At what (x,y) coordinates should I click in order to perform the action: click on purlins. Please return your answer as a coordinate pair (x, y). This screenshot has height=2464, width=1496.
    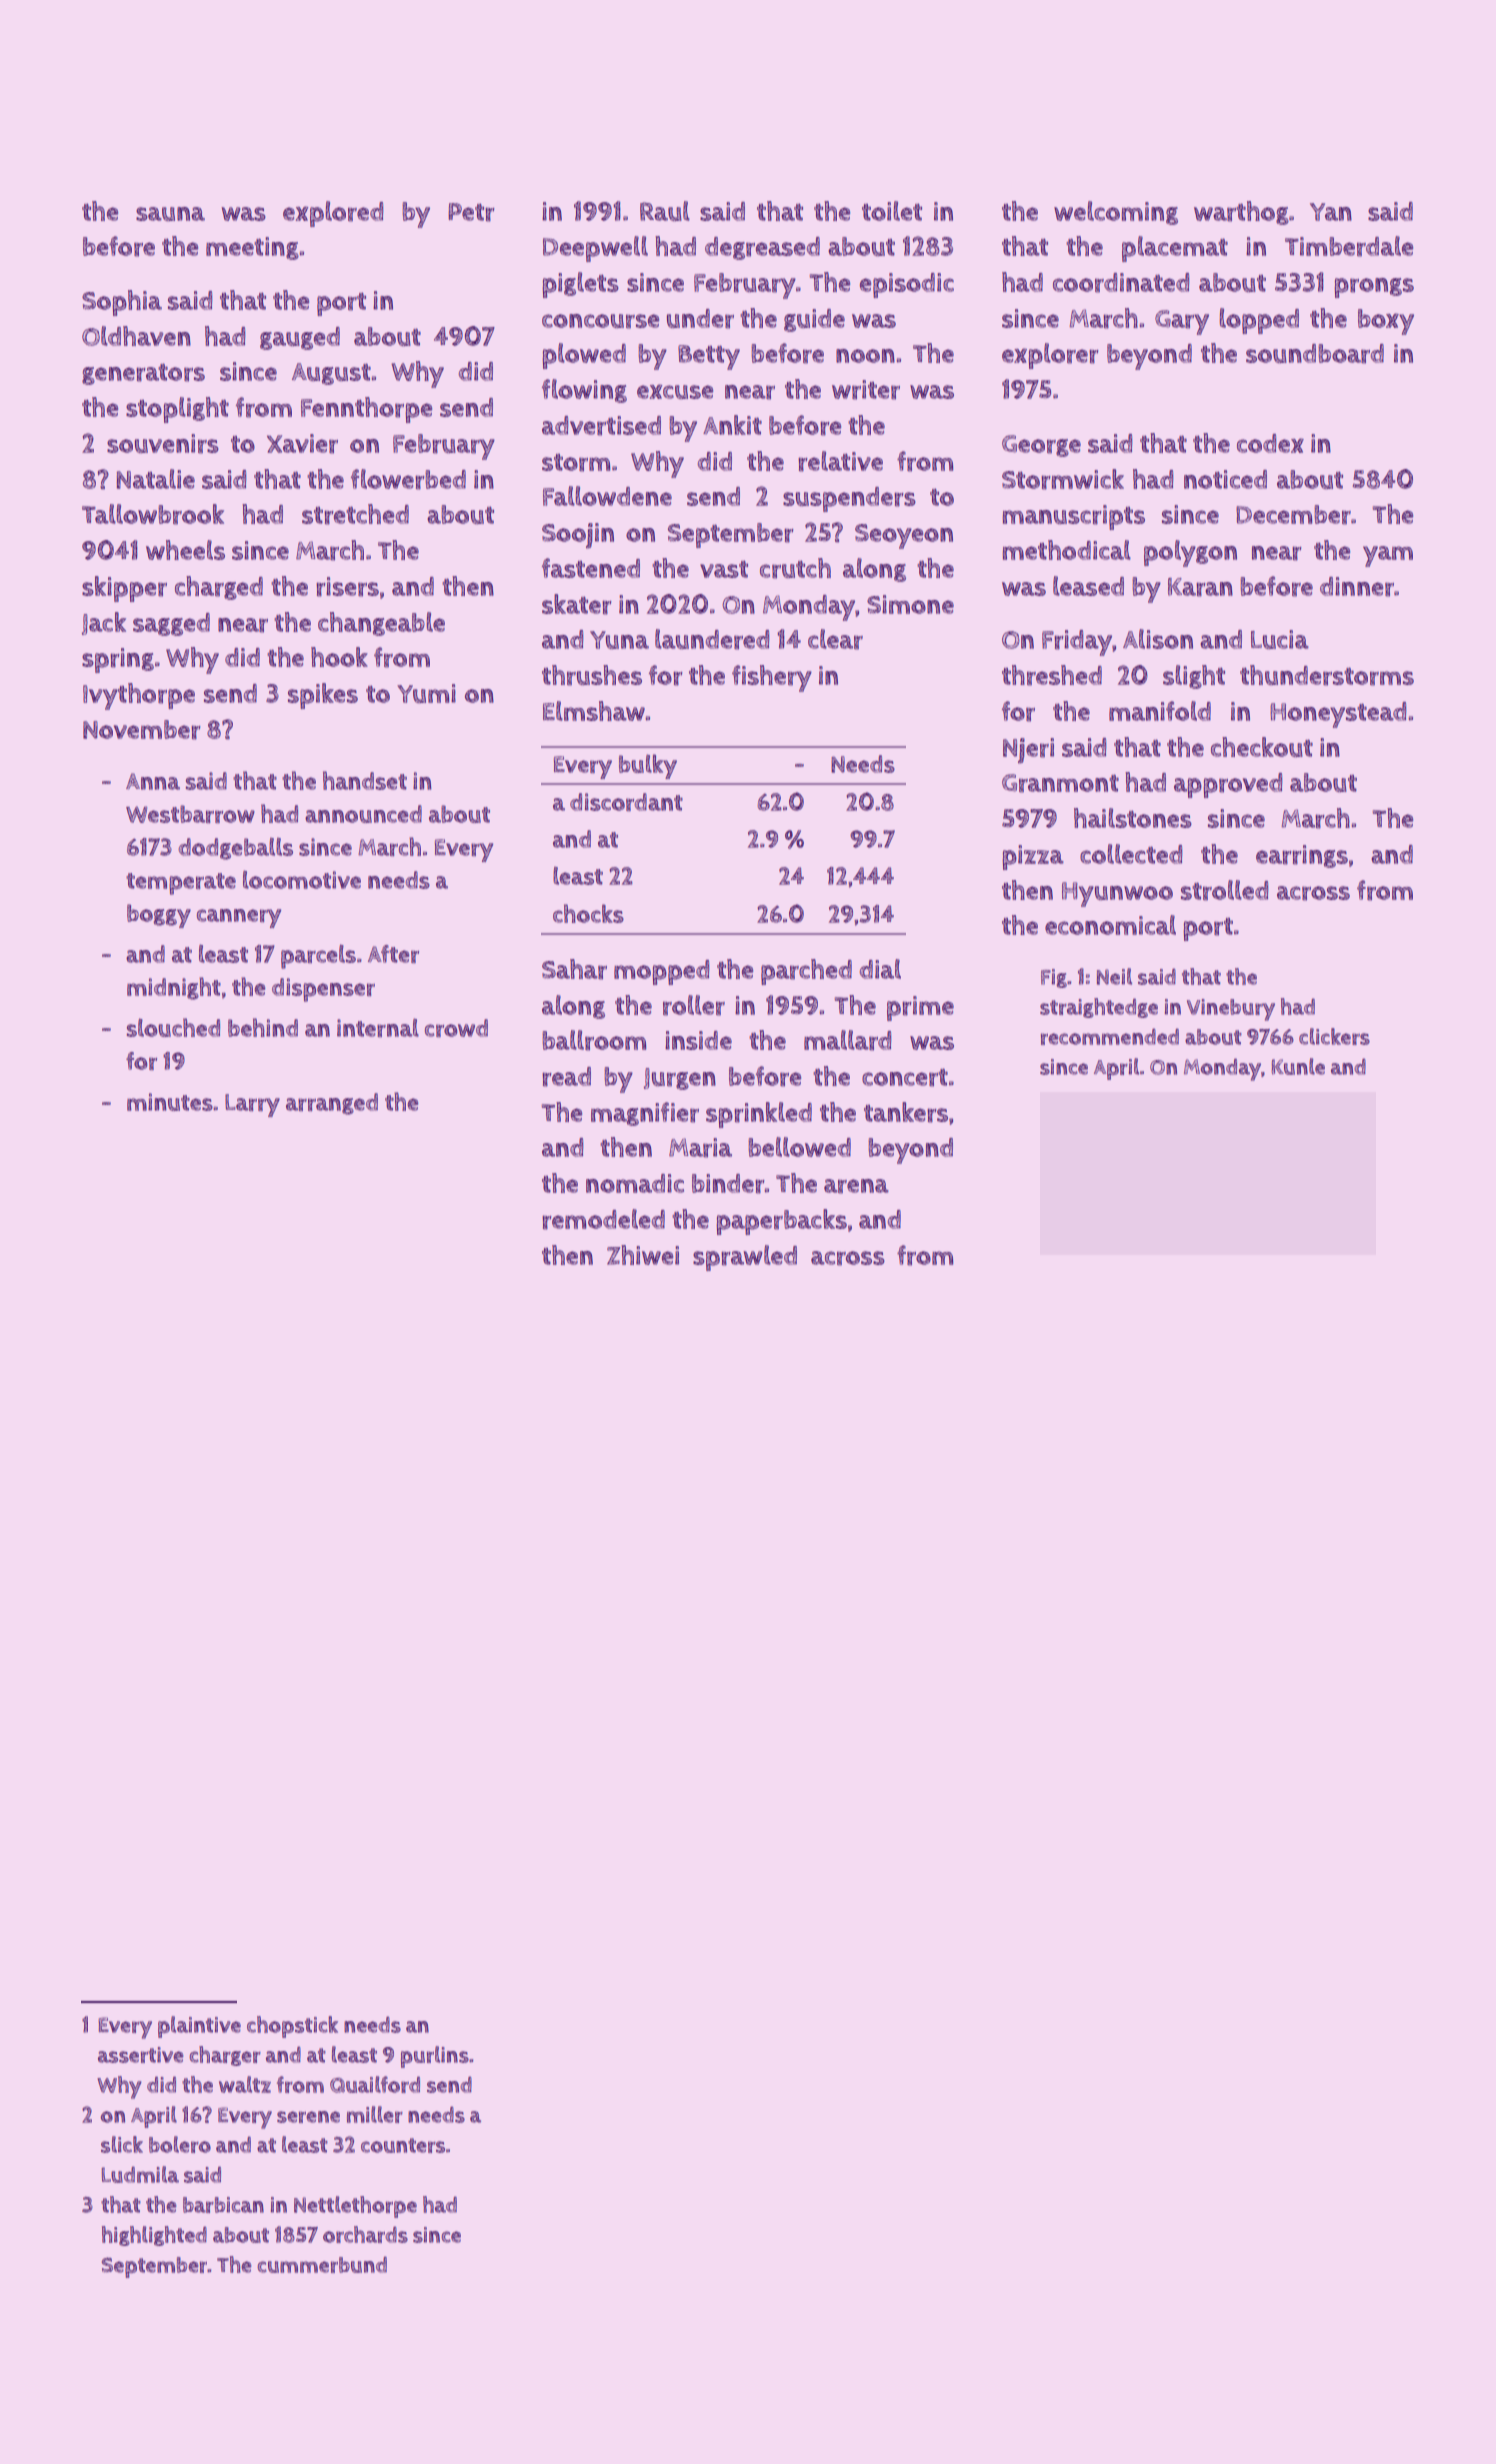
    Looking at the image, I should click on (435, 2057).
